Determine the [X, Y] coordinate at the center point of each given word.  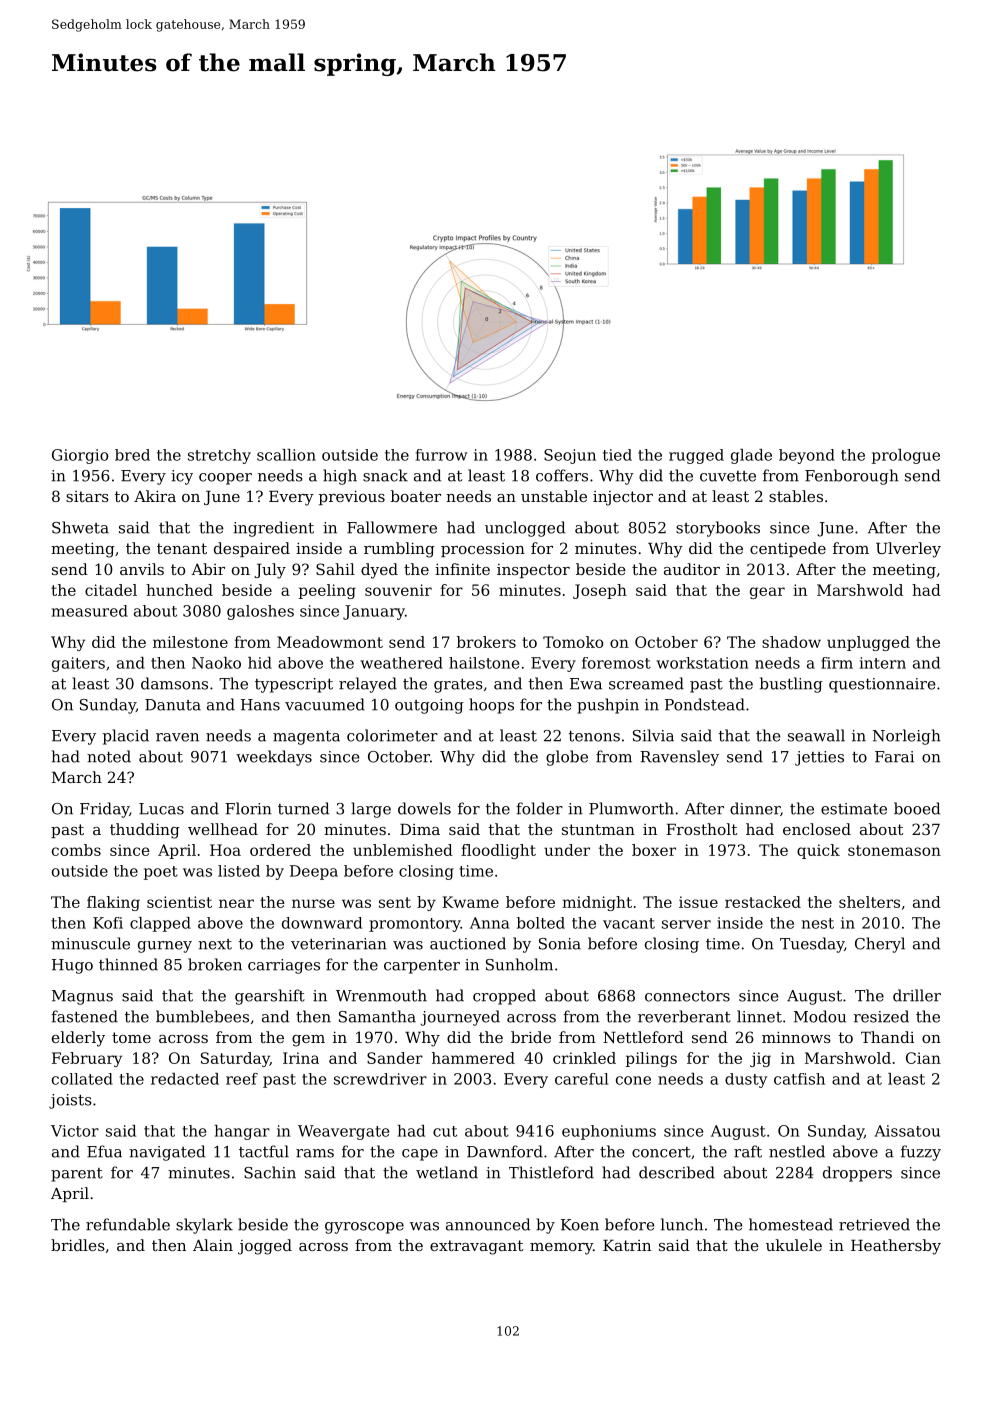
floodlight [498, 851]
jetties [819, 758]
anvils [142, 569]
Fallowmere [392, 527]
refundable [128, 1224]
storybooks [718, 529]
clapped [160, 924]
